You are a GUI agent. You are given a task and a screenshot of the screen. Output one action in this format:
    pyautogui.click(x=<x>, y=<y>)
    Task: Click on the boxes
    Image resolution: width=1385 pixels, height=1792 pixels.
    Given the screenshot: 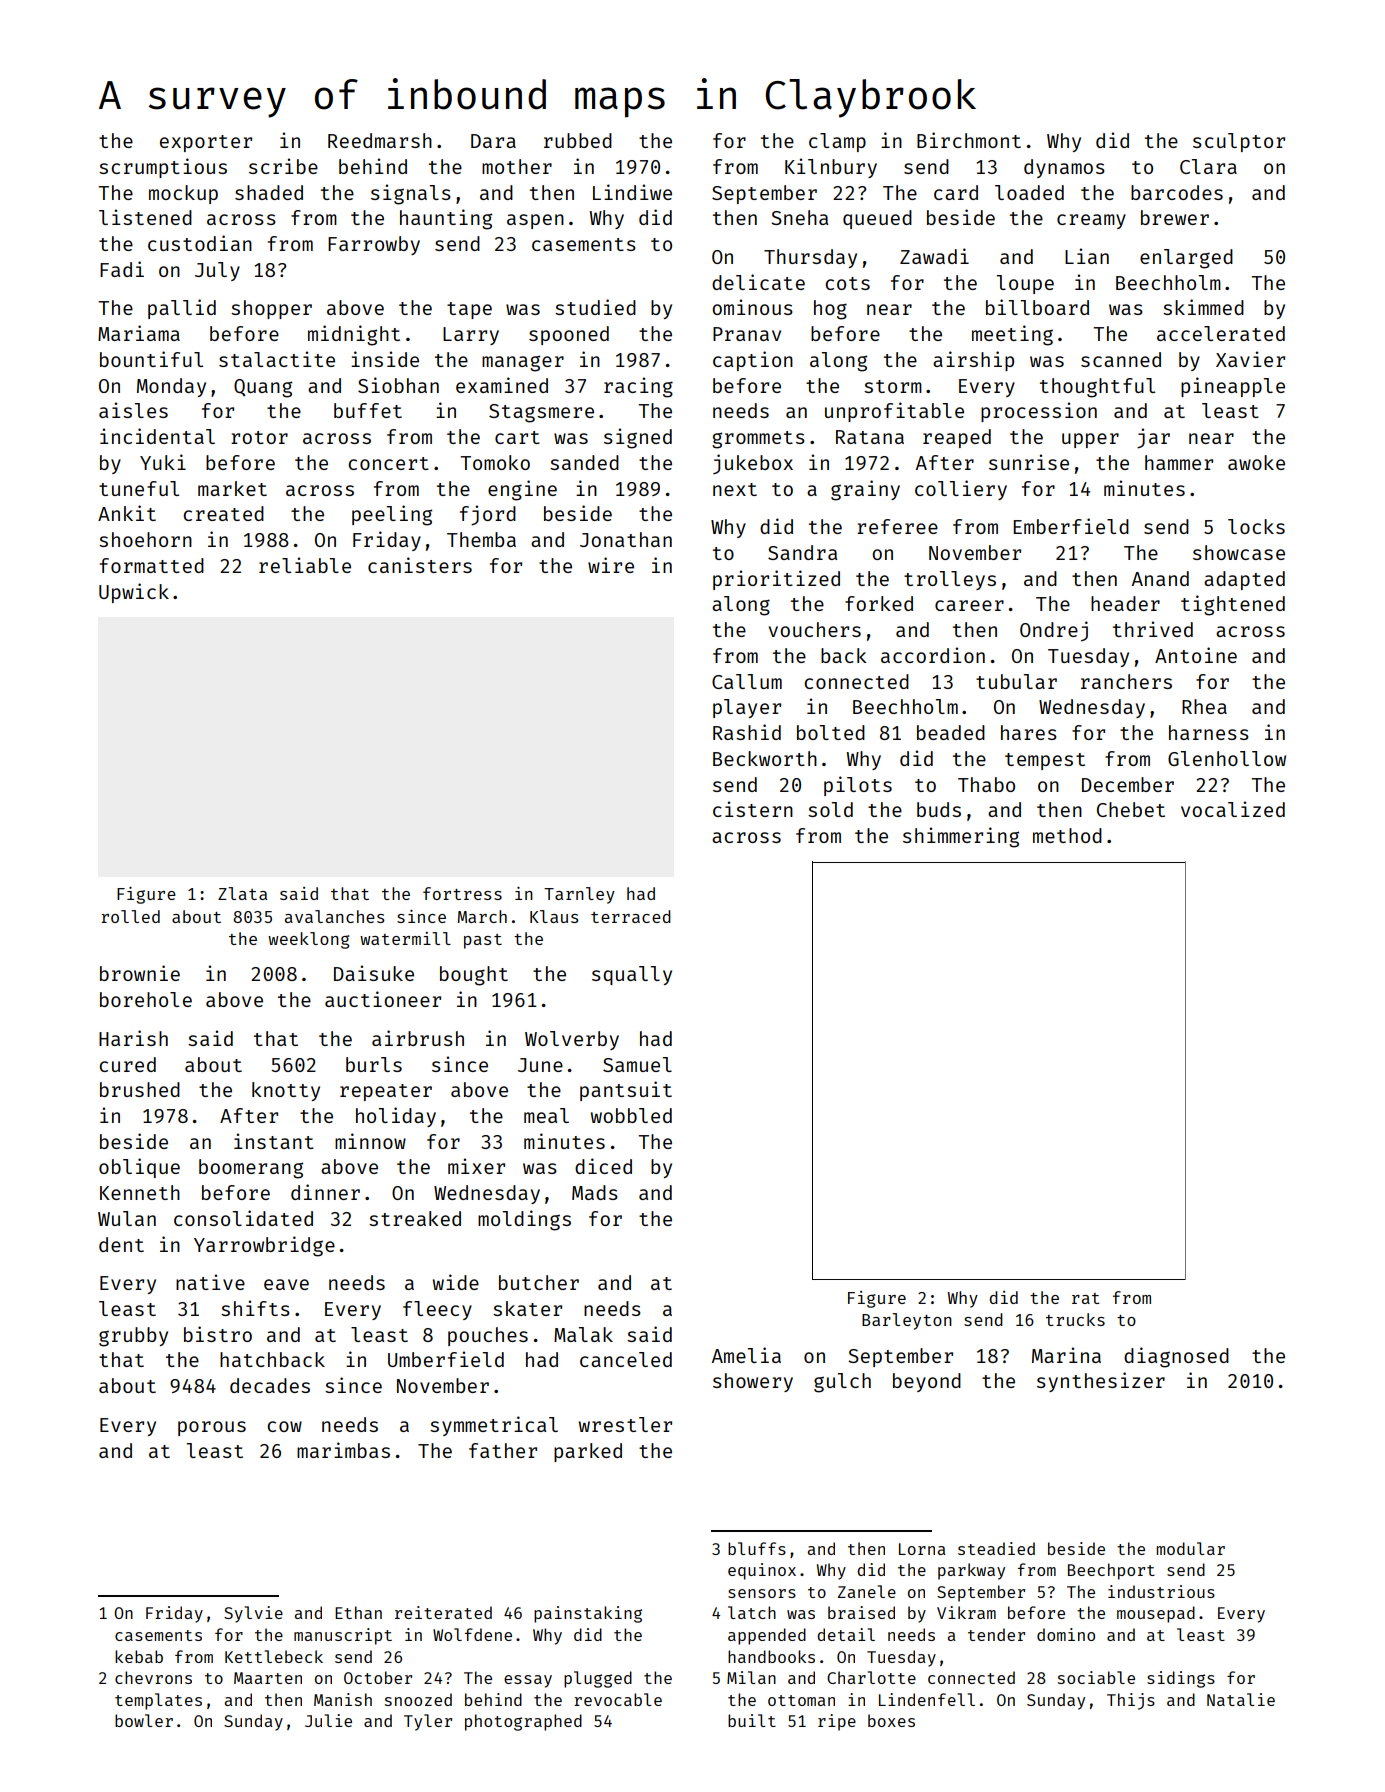 What is the action you would take?
    pyautogui.click(x=891, y=1720)
